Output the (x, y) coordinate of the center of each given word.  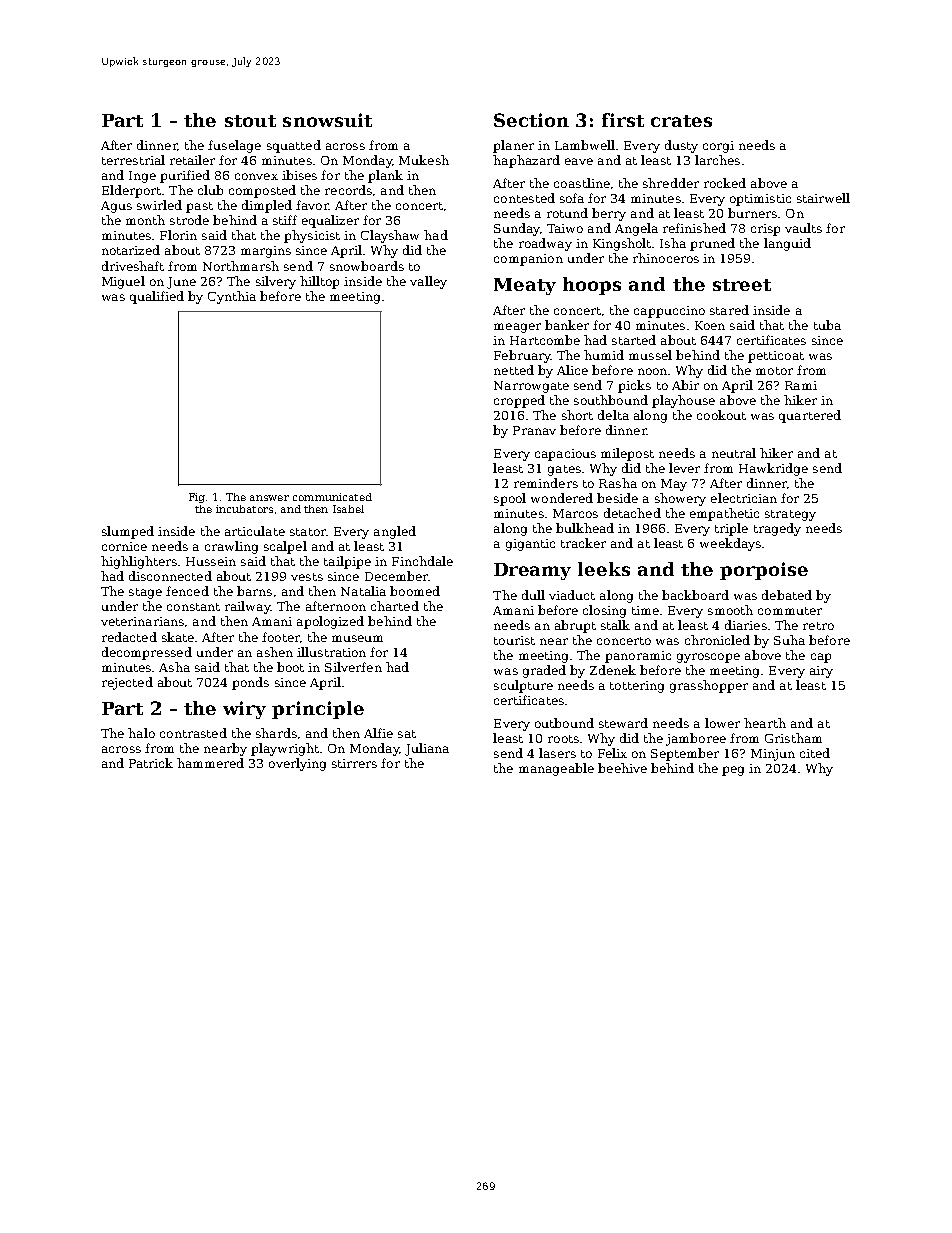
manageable (556, 769)
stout (250, 121)
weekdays (730, 544)
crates (681, 121)
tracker (583, 543)
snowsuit (327, 120)
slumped (128, 532)
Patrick (151, 763)
